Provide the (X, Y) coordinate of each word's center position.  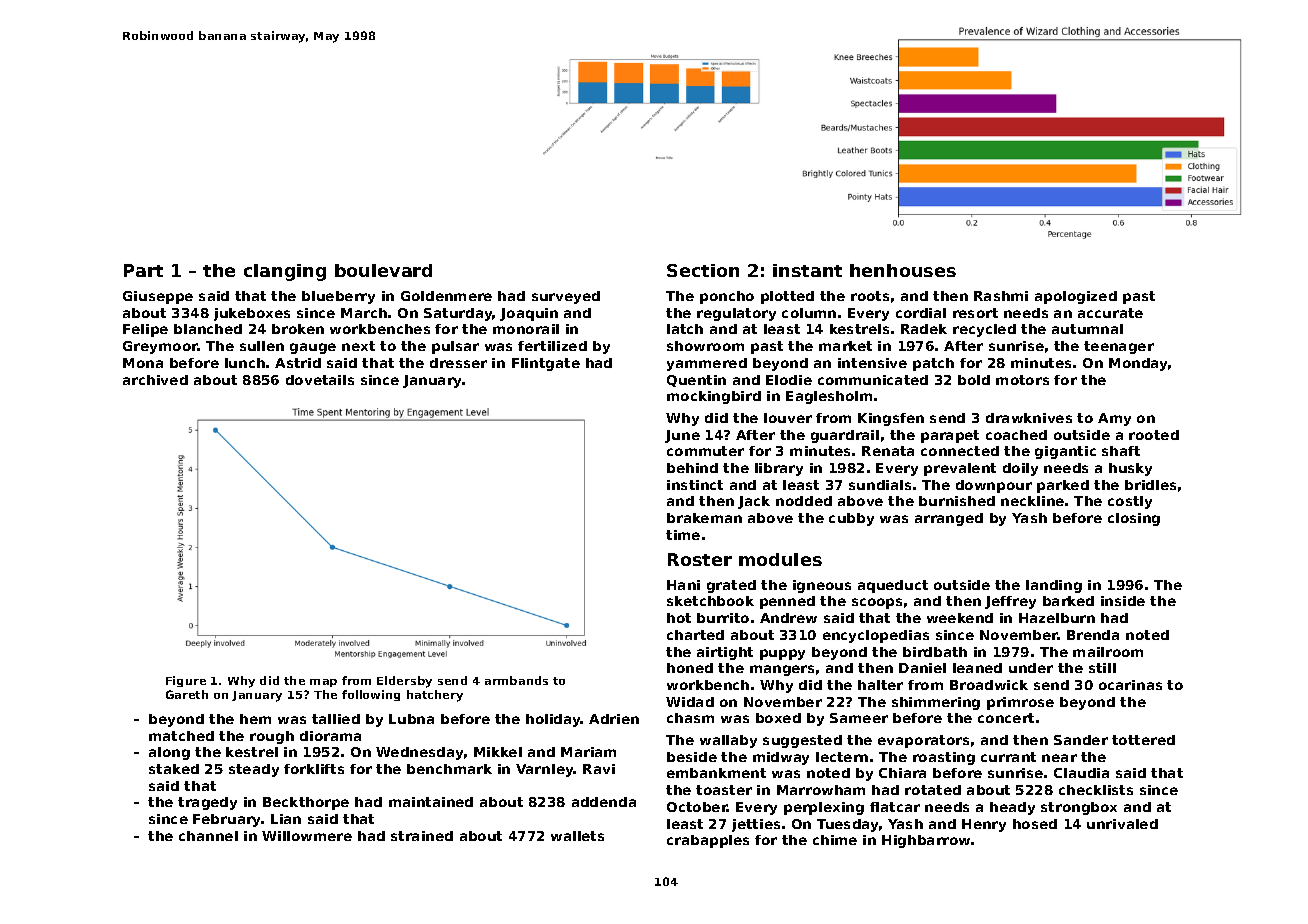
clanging (285, 272)
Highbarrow (926, 841)
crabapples (708, 841)
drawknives (1029, 418)
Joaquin (529, 314)
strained (422, 836)
